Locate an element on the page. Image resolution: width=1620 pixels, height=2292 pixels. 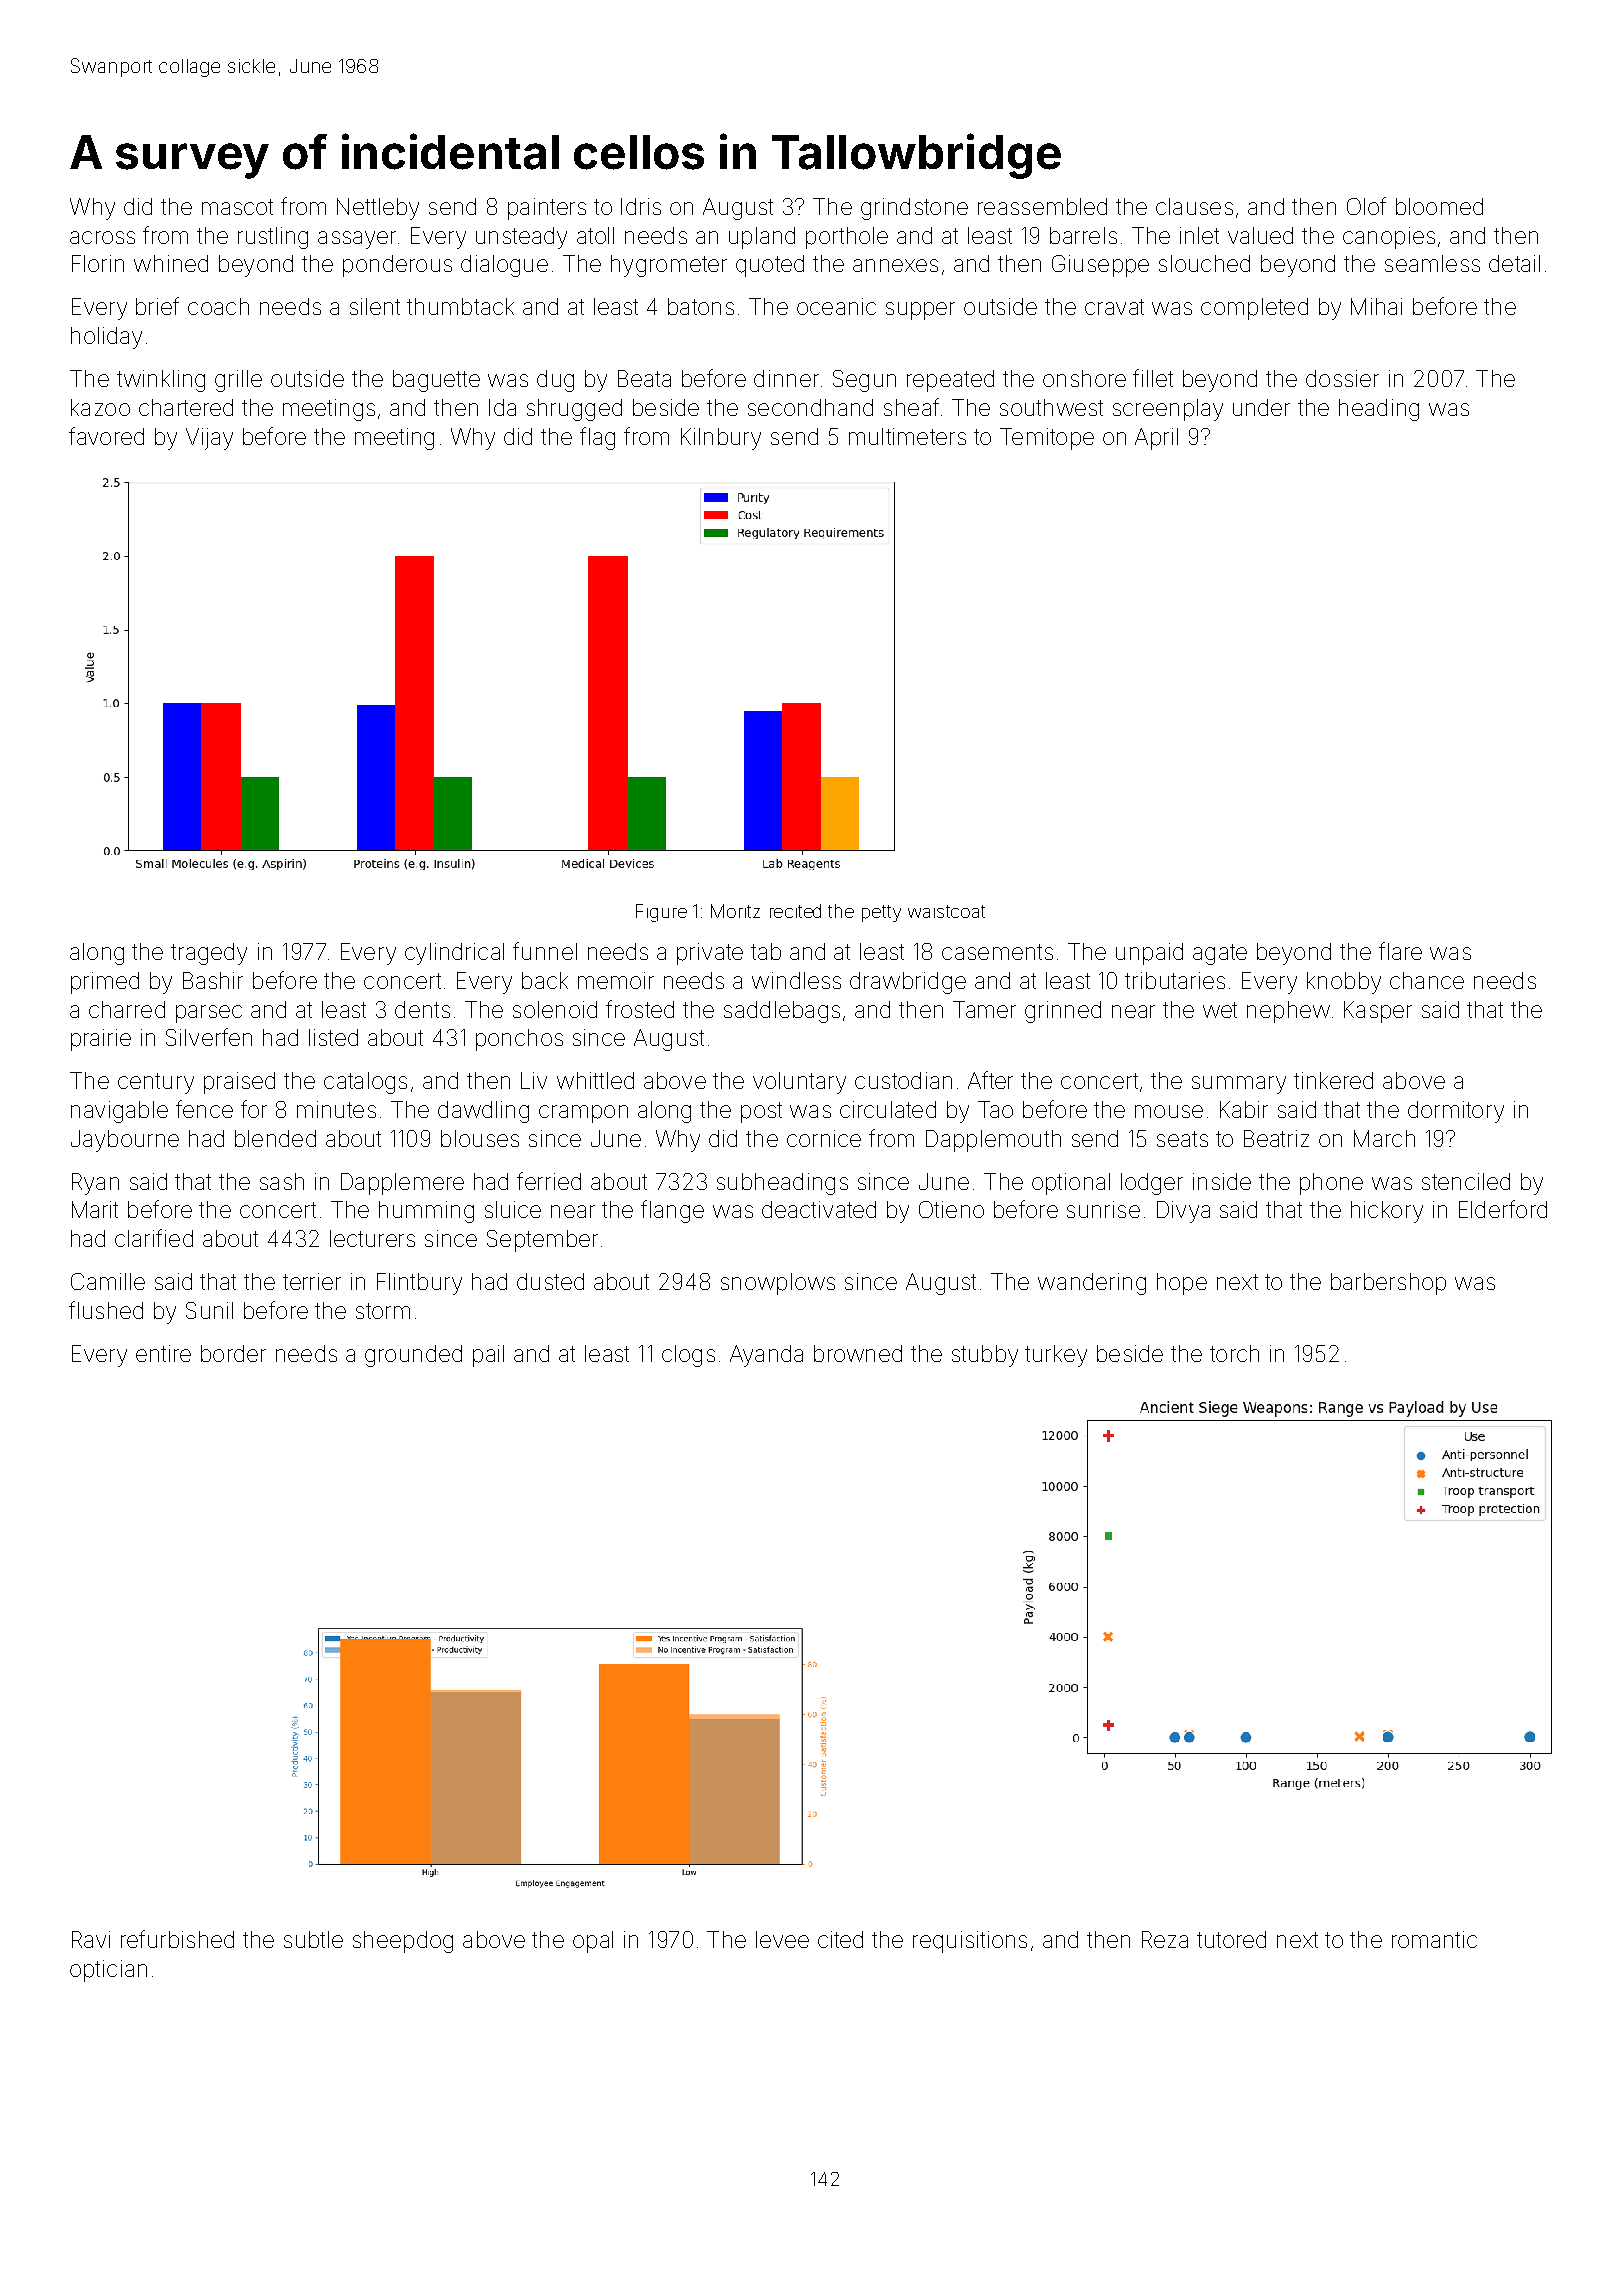
entire is located at coordinates (163, 1353).
